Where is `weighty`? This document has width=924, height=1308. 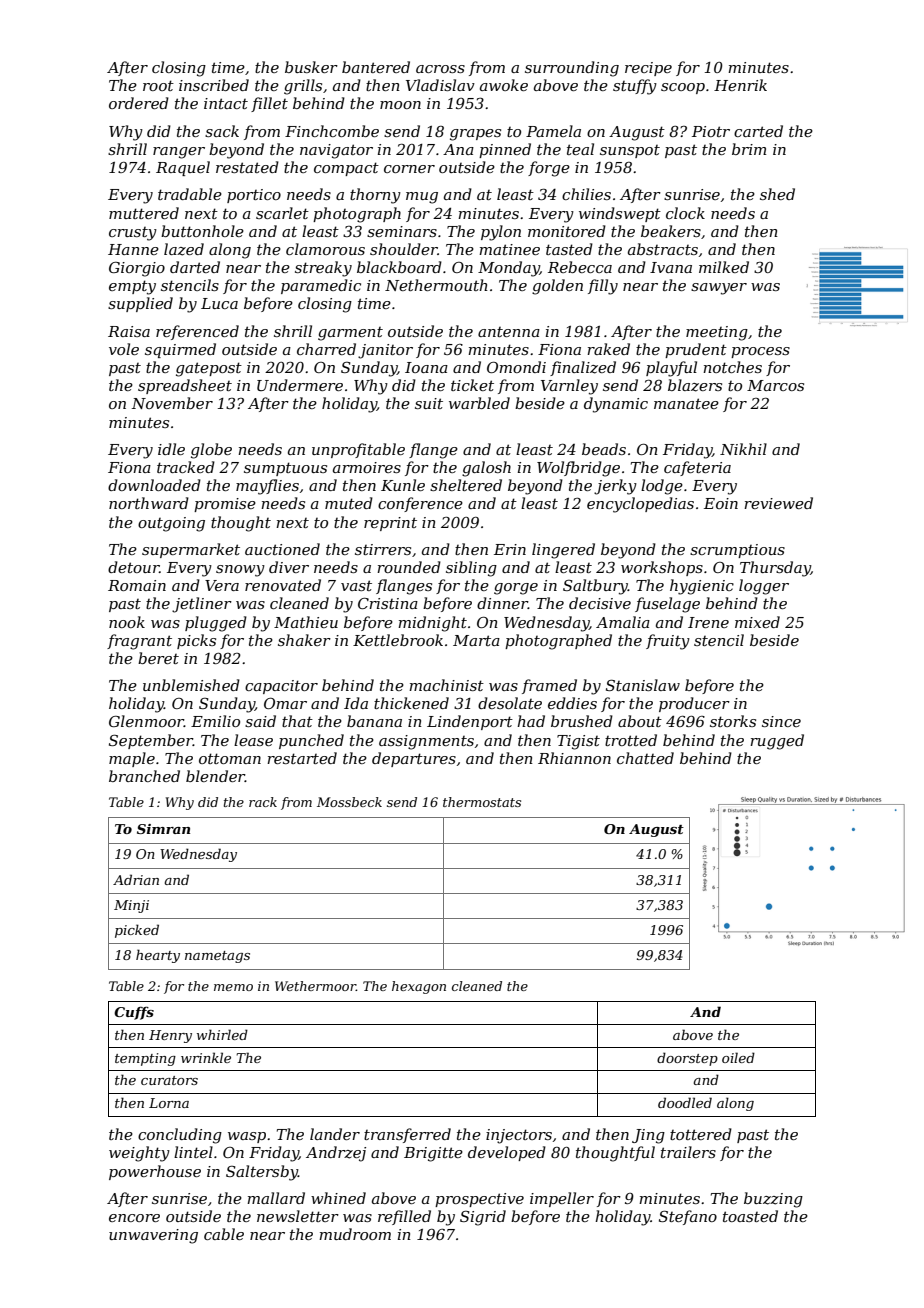
weighty is located at coordinates (139, 1154).
